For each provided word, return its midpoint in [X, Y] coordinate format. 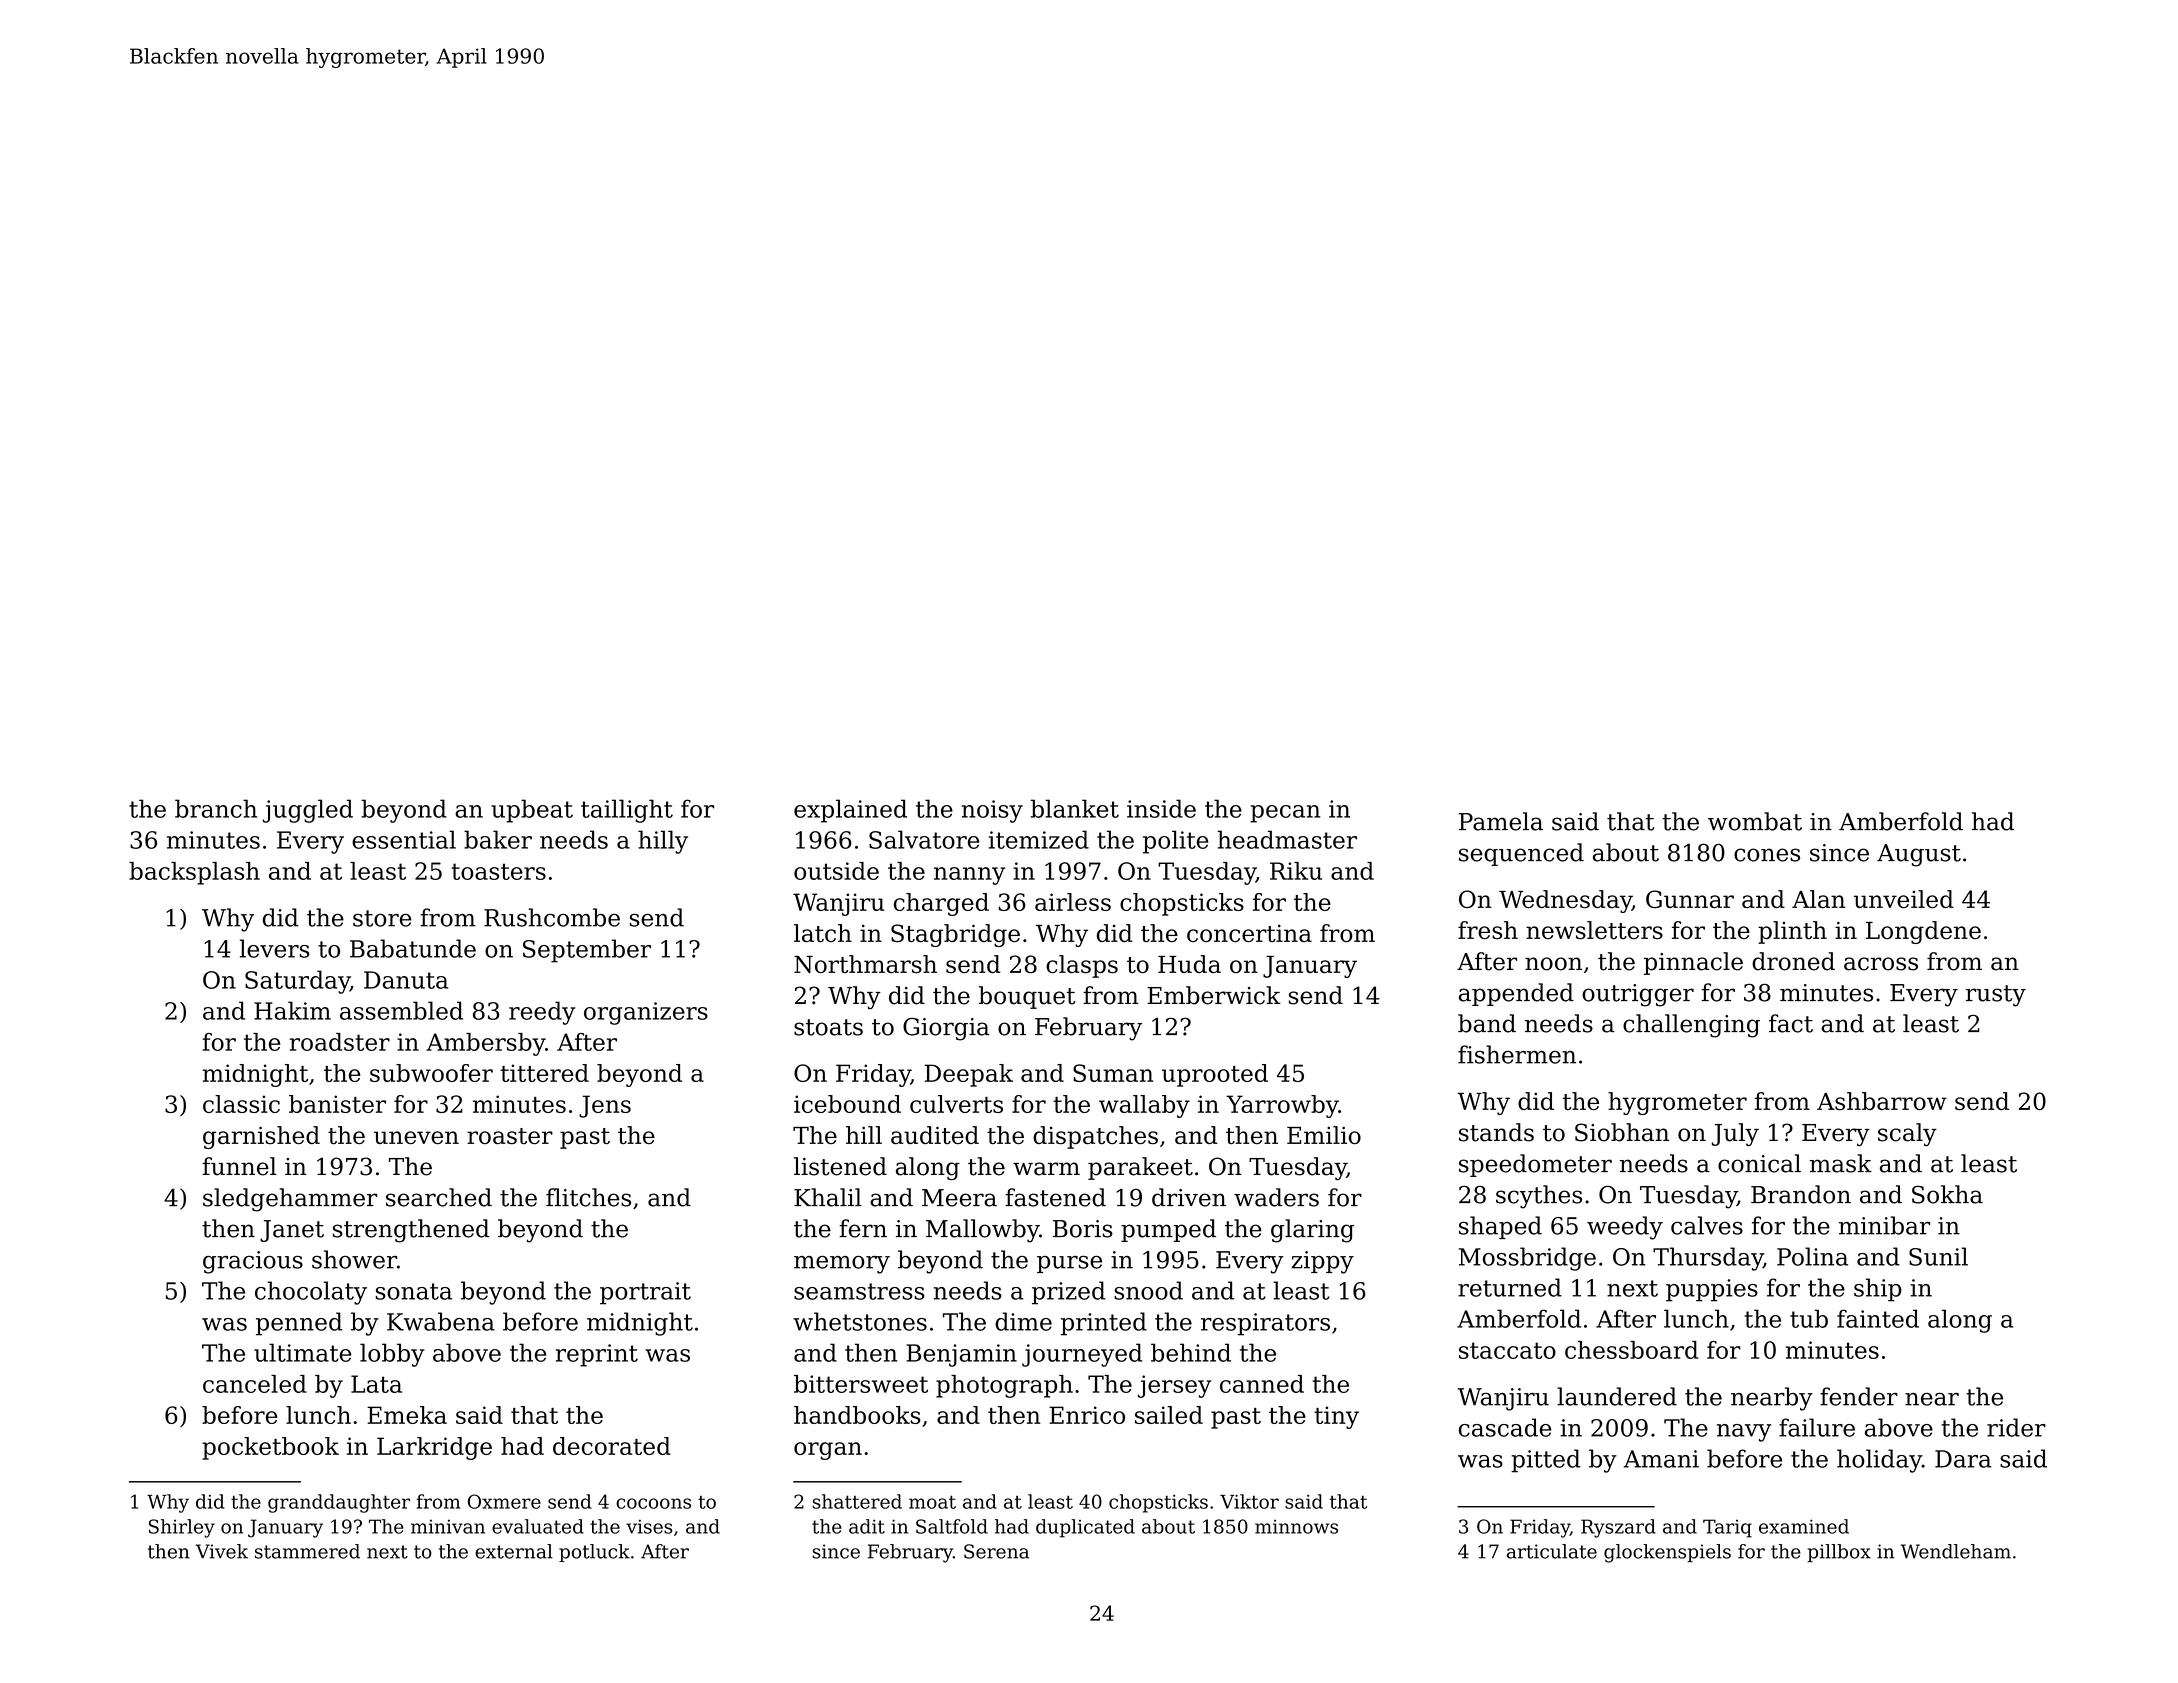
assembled [401, 1010]
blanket [1075, 808]
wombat [1755, 821]
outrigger [1638, 995]
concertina [1249, 933]
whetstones [860, 1321]
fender [1859, 1396]
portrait [645, 1293]
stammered [307, 1551]
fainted [1878, 1318]
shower [354, 1259]
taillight [627, 811]
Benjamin [961, 1355]
